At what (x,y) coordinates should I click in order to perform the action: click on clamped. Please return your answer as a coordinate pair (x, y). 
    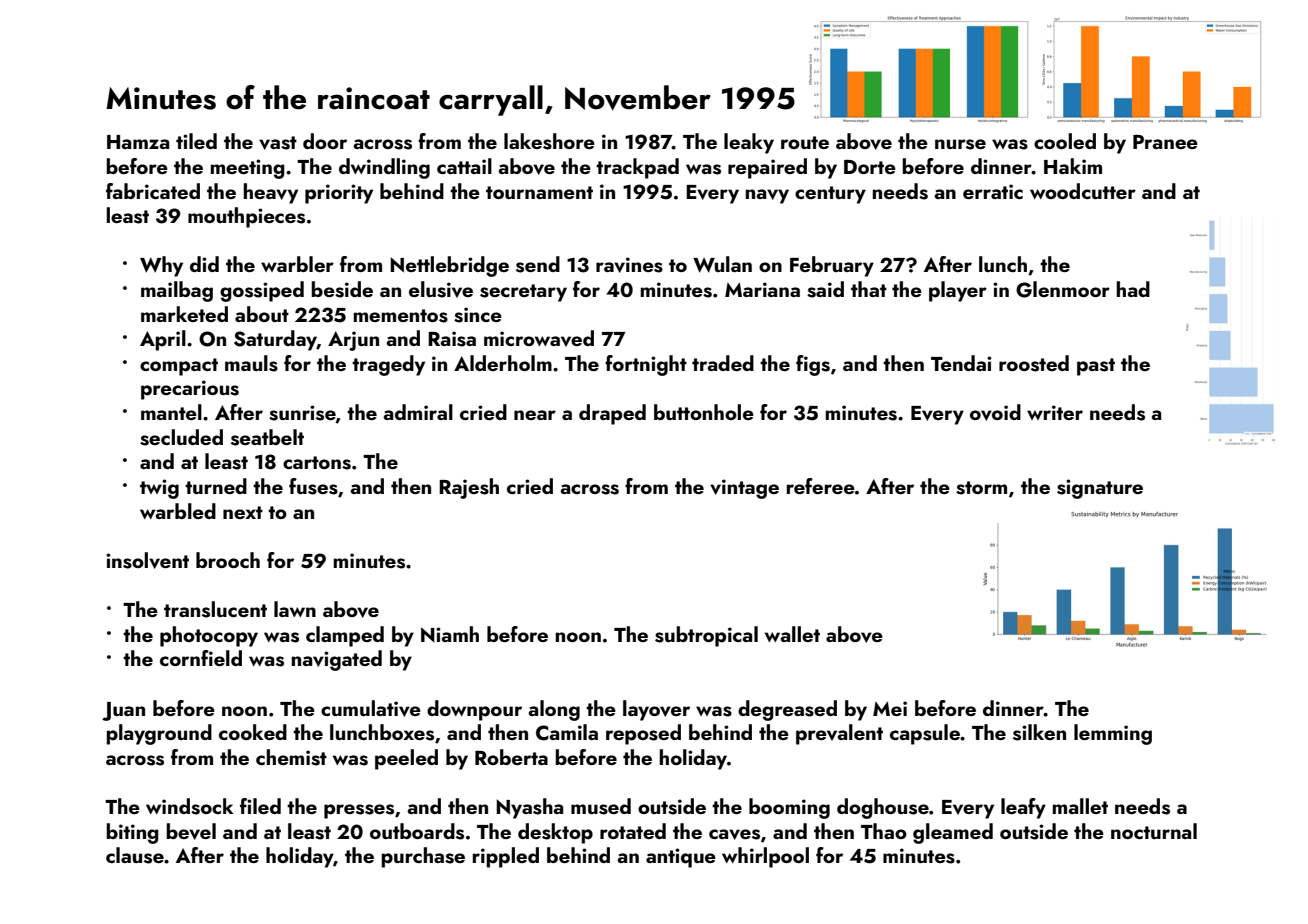
    Looking at the image, I should click on (345, 636).
